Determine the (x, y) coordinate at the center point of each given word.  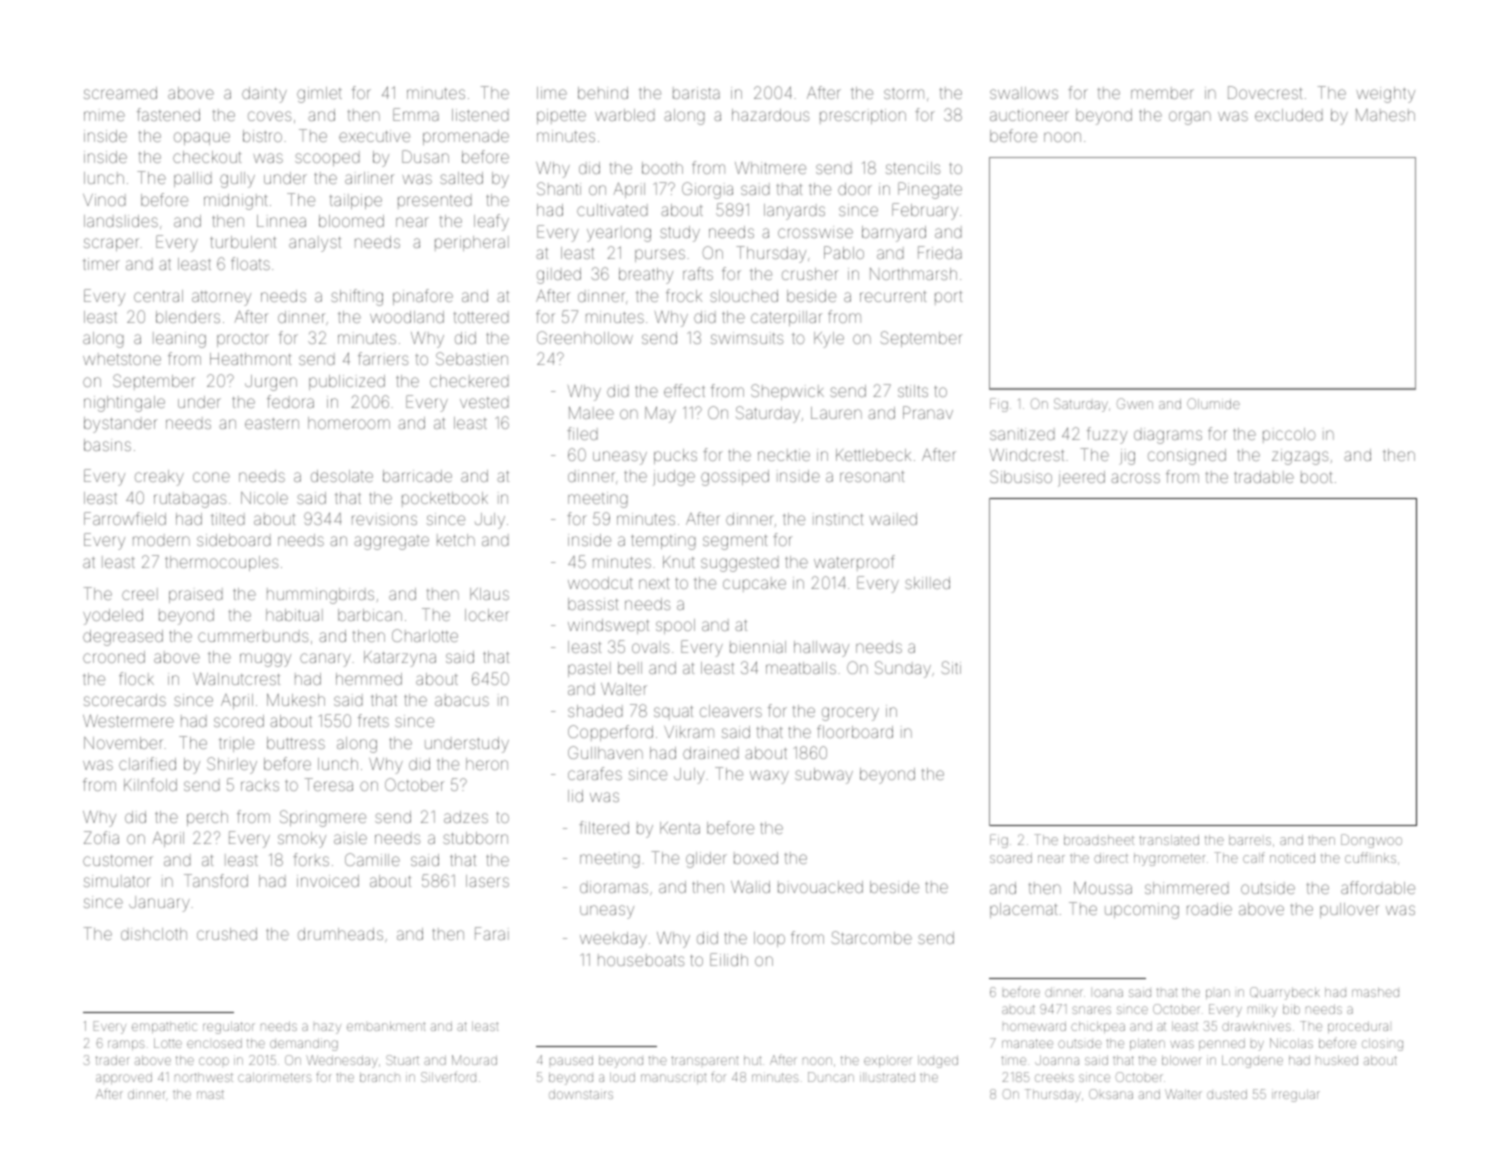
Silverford (448, 1076)
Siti (951, 667)
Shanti (559, 188)
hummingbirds (320, 596)
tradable (1264, 477)
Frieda (940, 252)
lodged (938, 1061)
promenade (466, 137)
